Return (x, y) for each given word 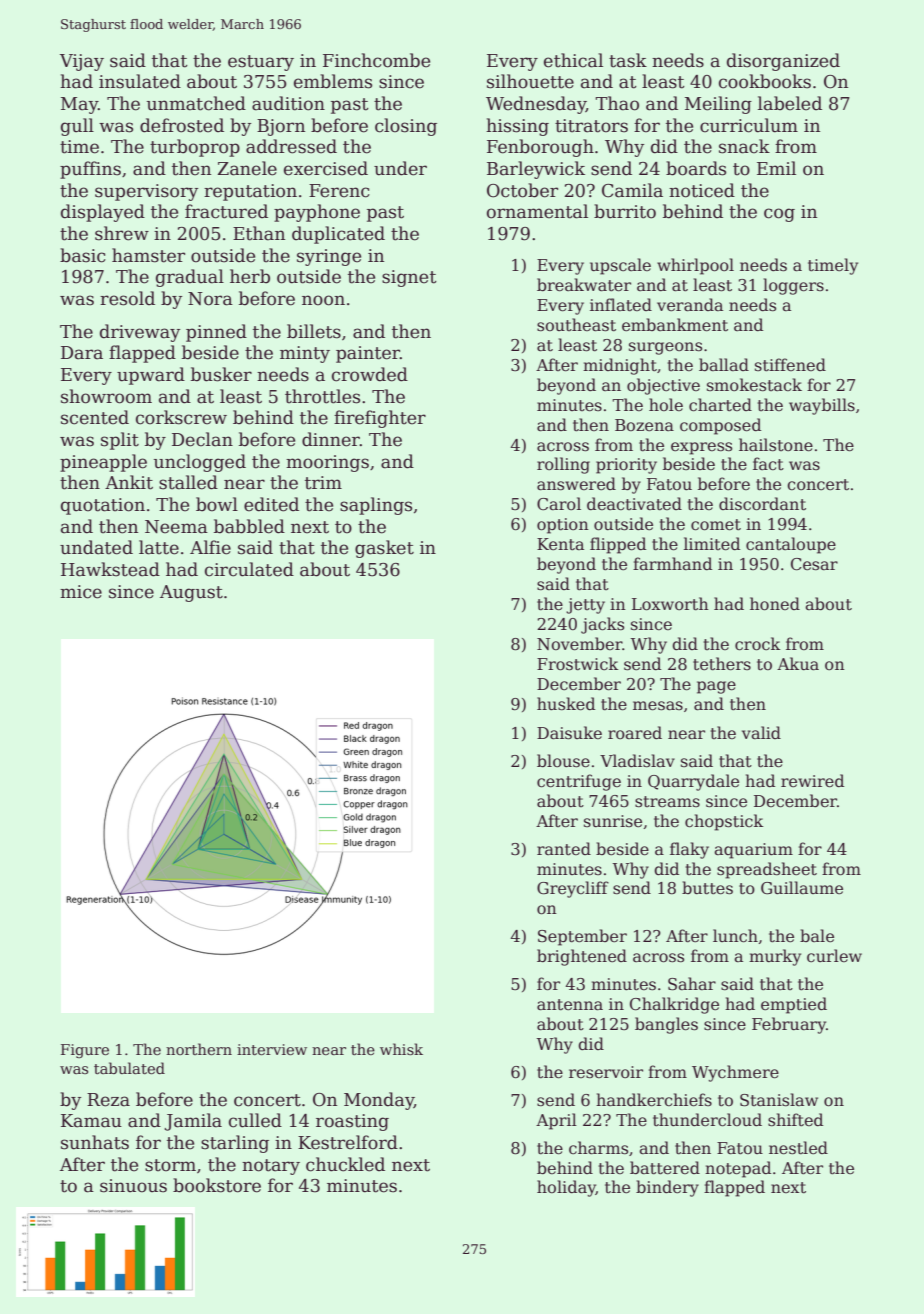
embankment (675, 325)
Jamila (193, 1122)
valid (761, 732)
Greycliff (573, 889)
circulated (249, 569)
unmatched (196, 103)
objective (663, 386)
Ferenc (339, 191)
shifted (795, 1120)
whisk (401, 1049)
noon (323, 300)
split (120, 441)
